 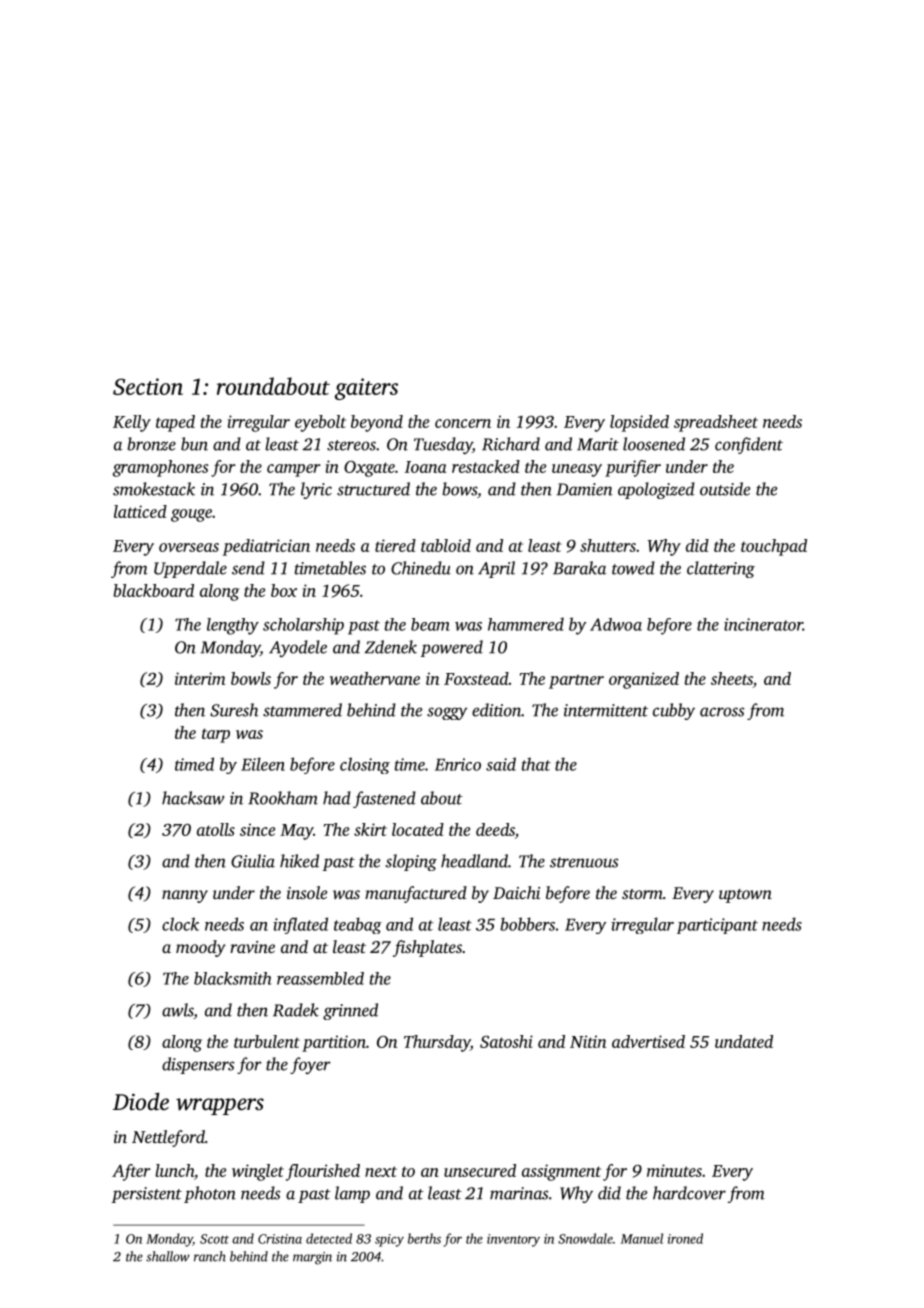 What do you see at coordinates (153, 590) in the image?
I see `blackboard` at bounding box center [153, 590].
